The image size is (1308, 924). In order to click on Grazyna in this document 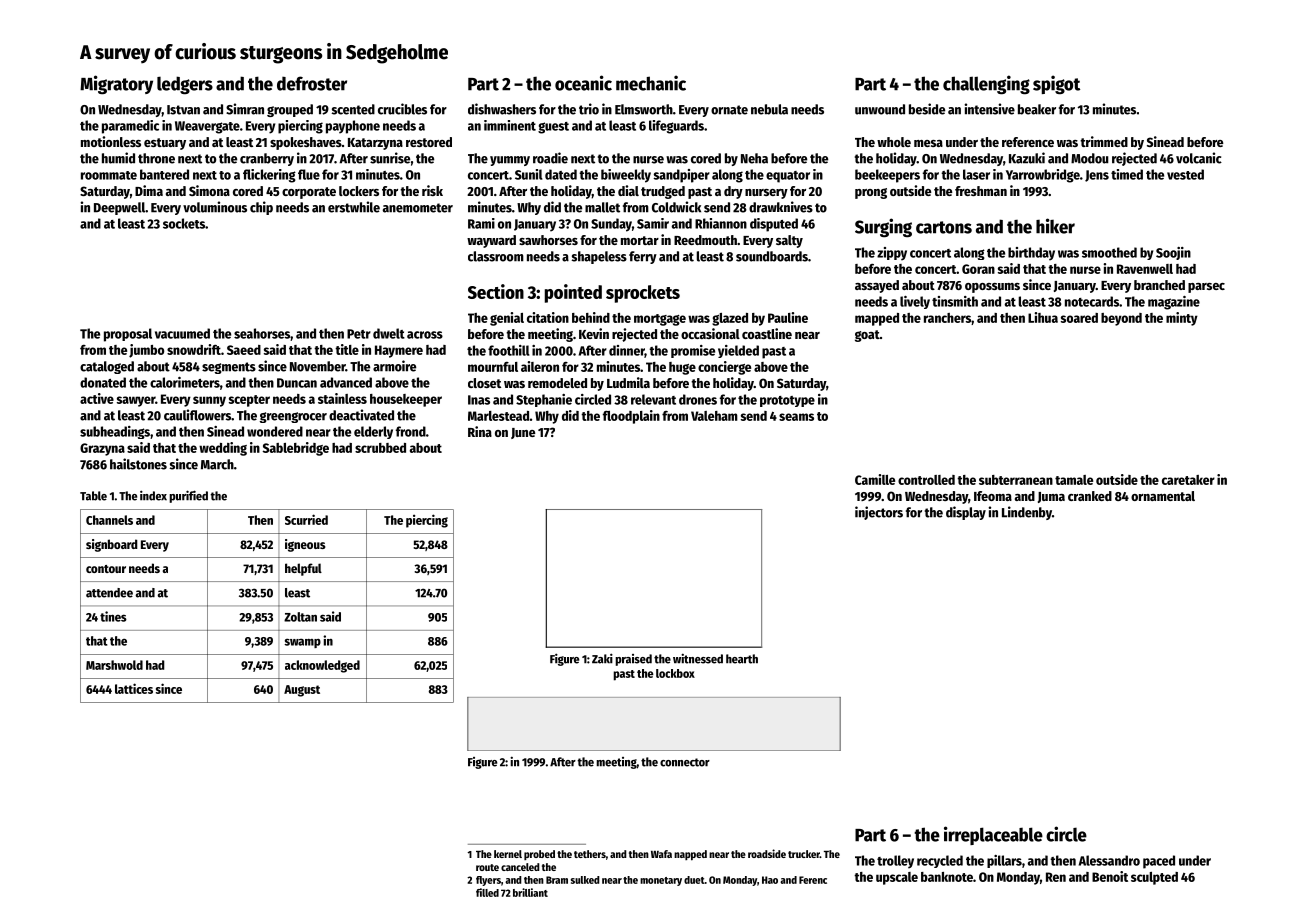, I will do `click(102, 449)`.
